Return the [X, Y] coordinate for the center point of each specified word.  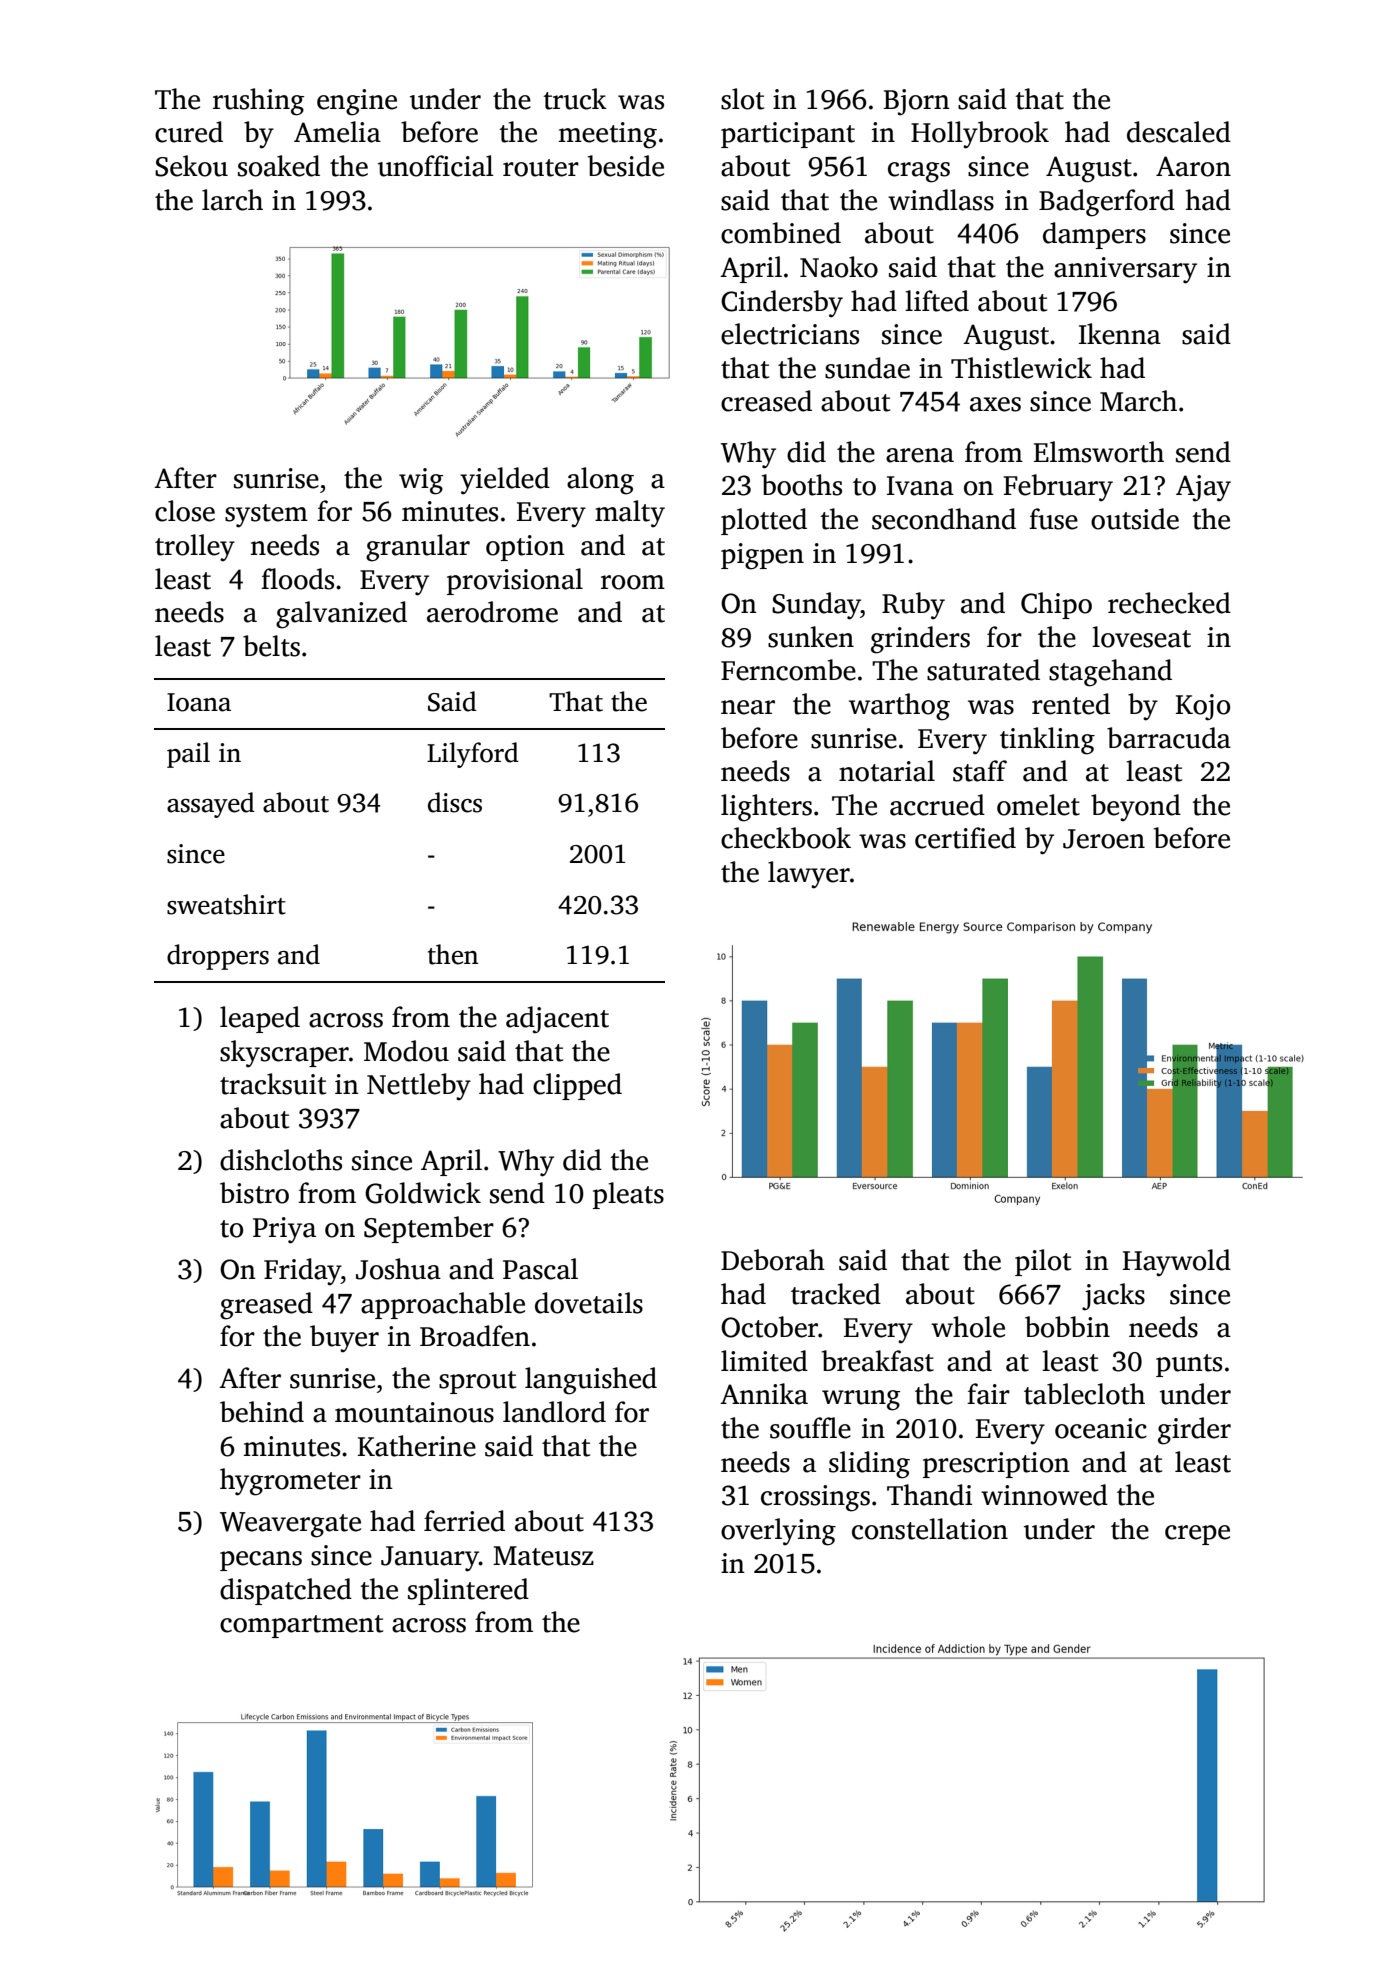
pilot [1043, 1262]
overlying [778, 1532]
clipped [577, 1086]
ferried [464, 1521]
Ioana [199, 702]
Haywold [1177, 1263]
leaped [260, 1019]
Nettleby [419, 1087]
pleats [628, 1195]
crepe [1197, 1535]
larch [232, 200]
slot [742, 99]
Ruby [913, 606]
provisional [515, 581]
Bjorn [917, 102]
